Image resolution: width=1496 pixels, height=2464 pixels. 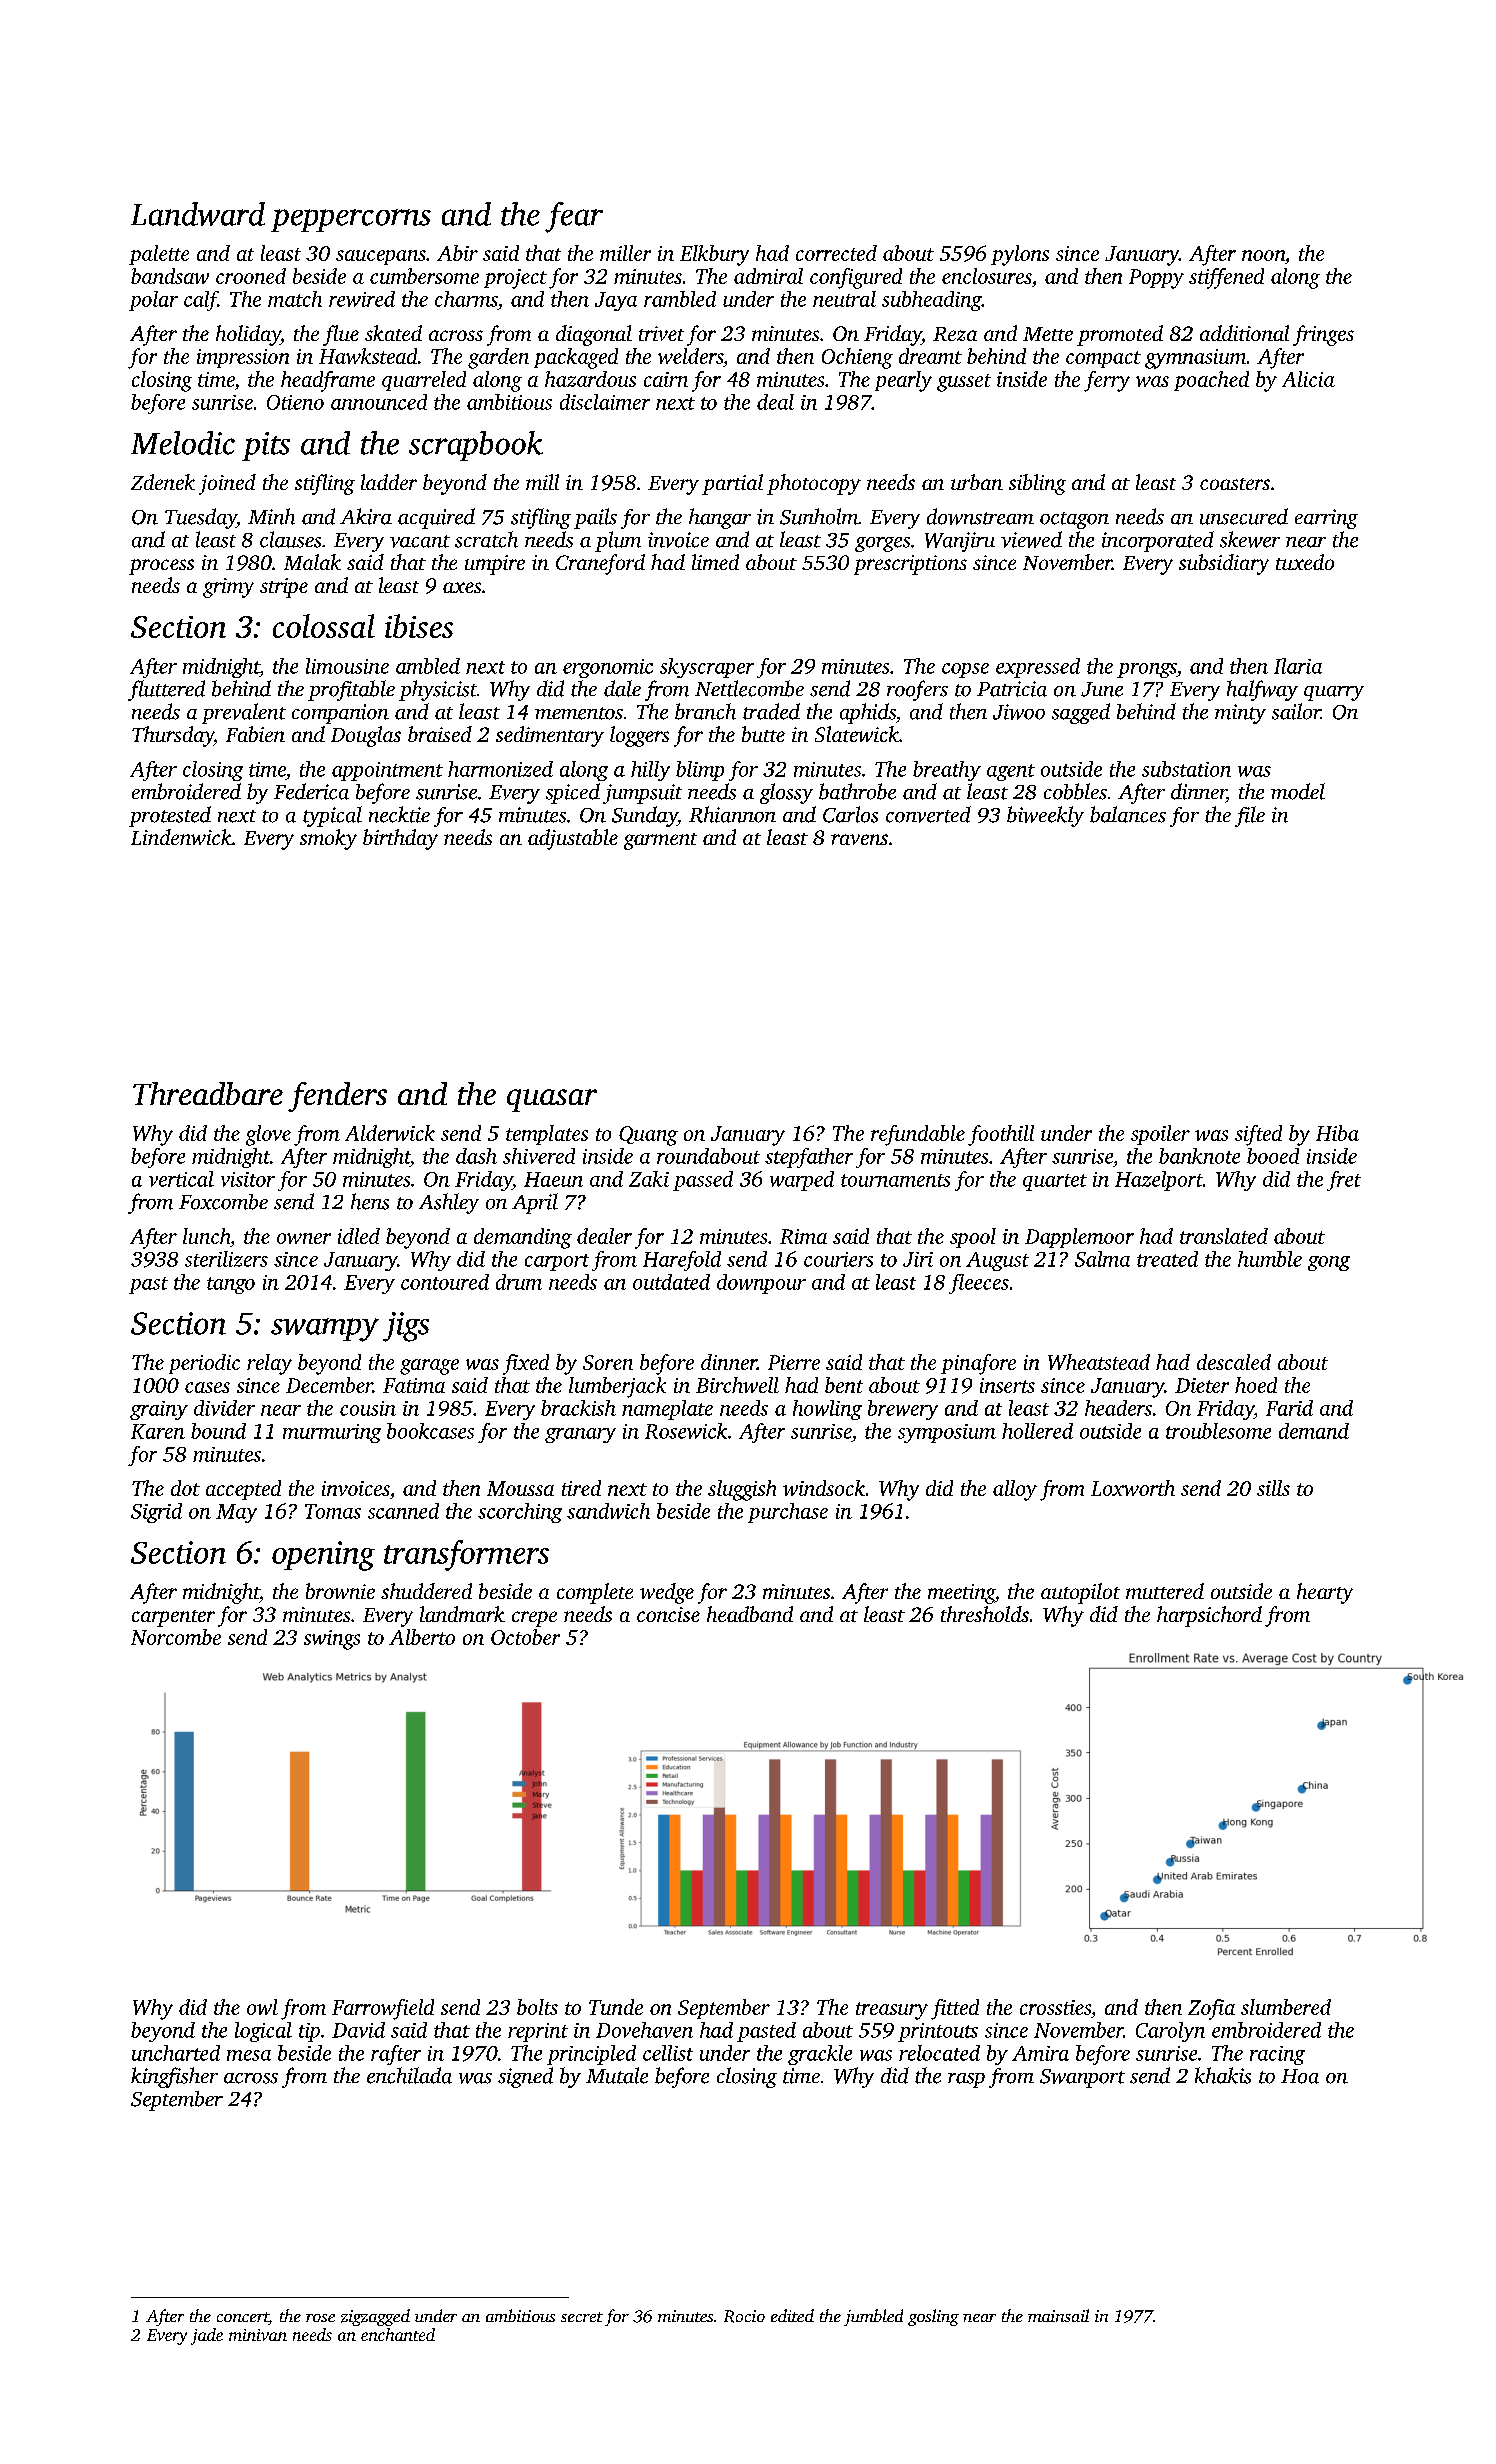 What do you see at coordinates (892, 2011) in the screenshot?
I see `treasury` at bounding box center [892, 2011].
